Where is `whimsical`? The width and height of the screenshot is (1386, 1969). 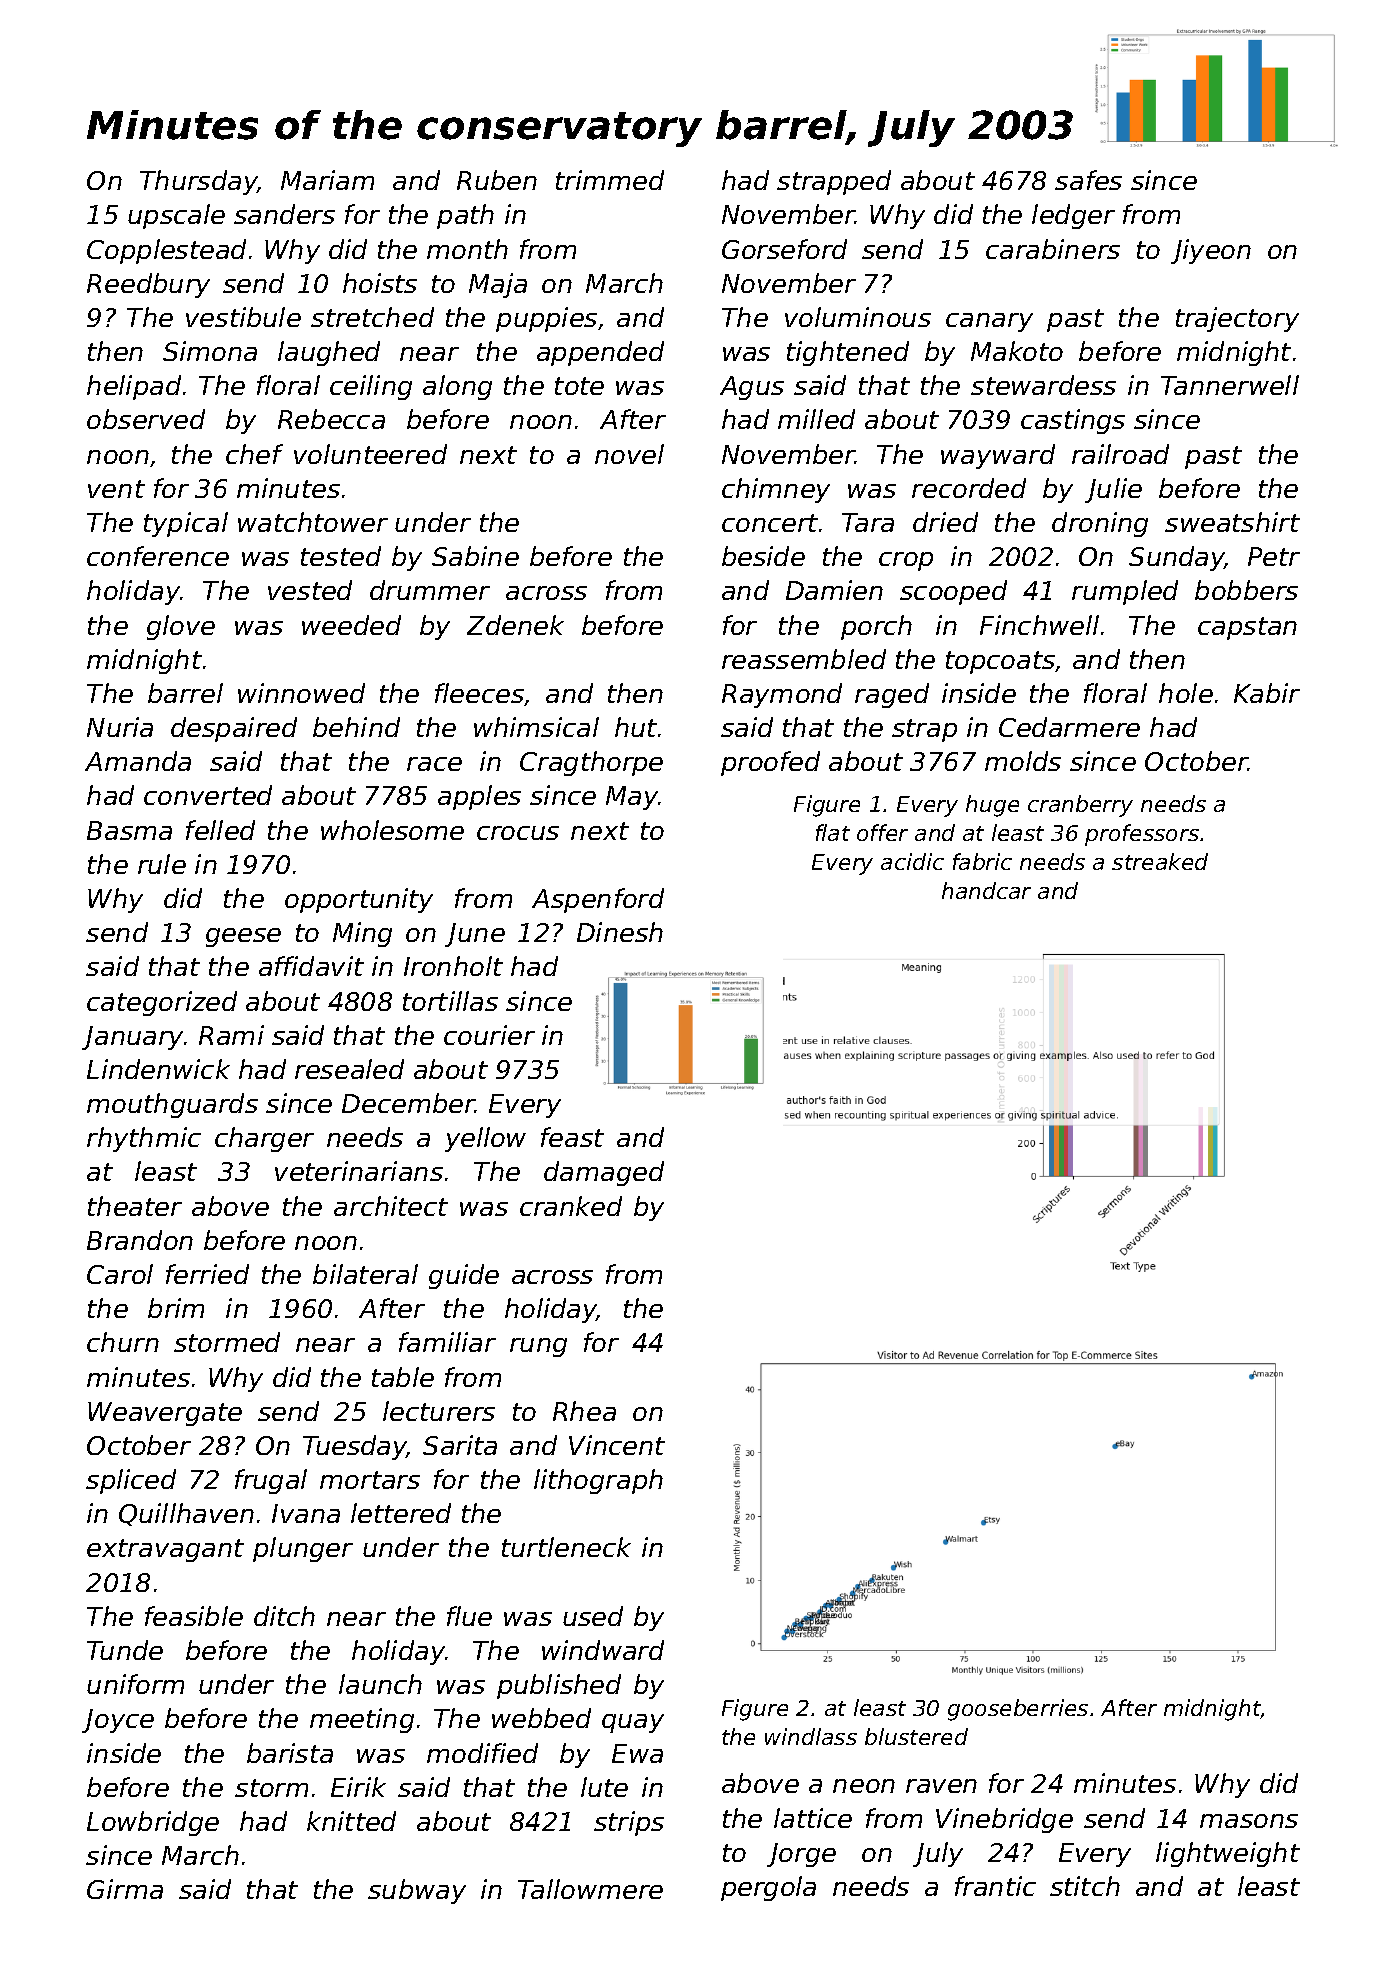
whimsical is located at coordinates (536, 727).
